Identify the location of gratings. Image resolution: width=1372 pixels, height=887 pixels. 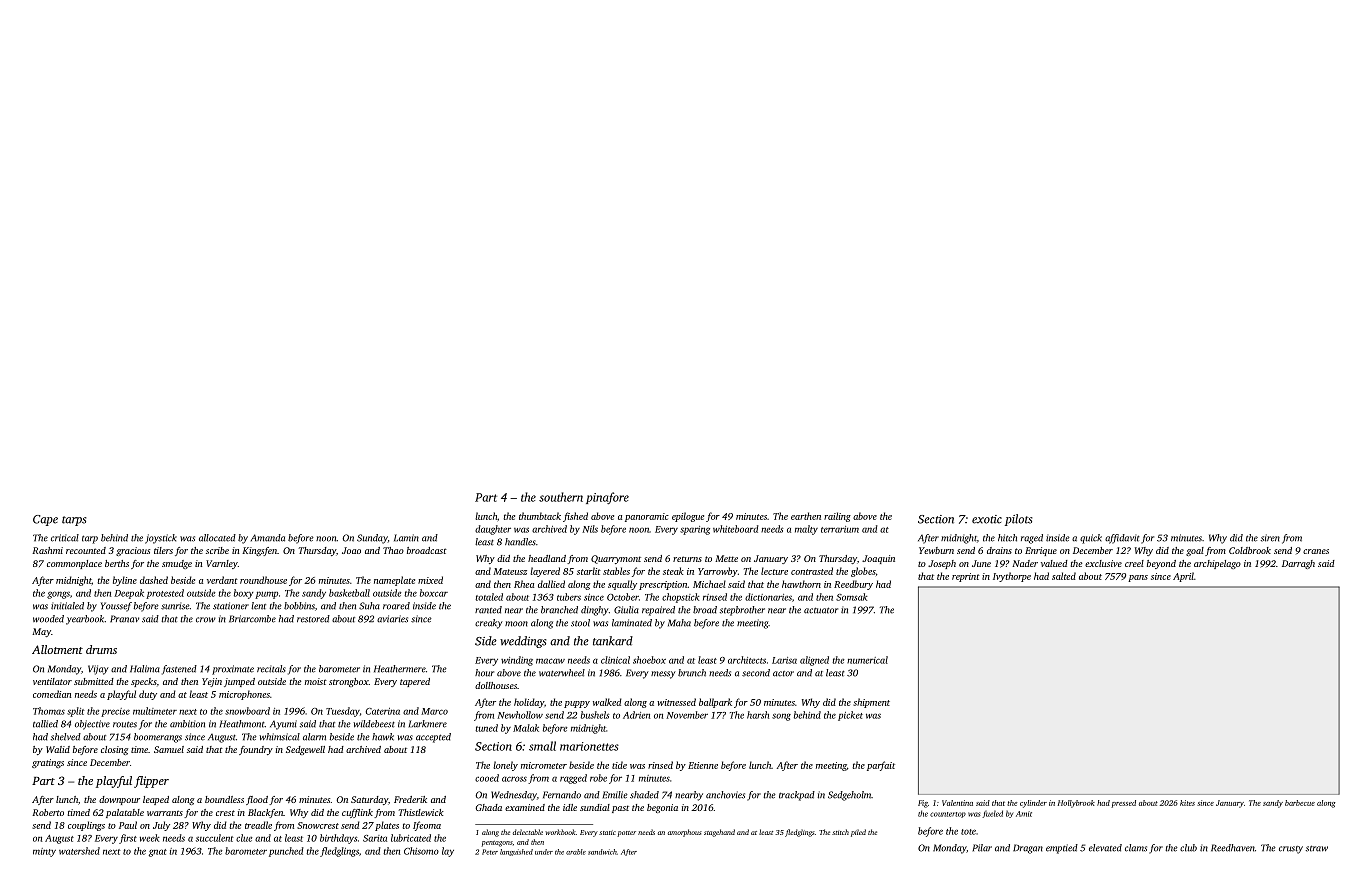
(48, 763).
